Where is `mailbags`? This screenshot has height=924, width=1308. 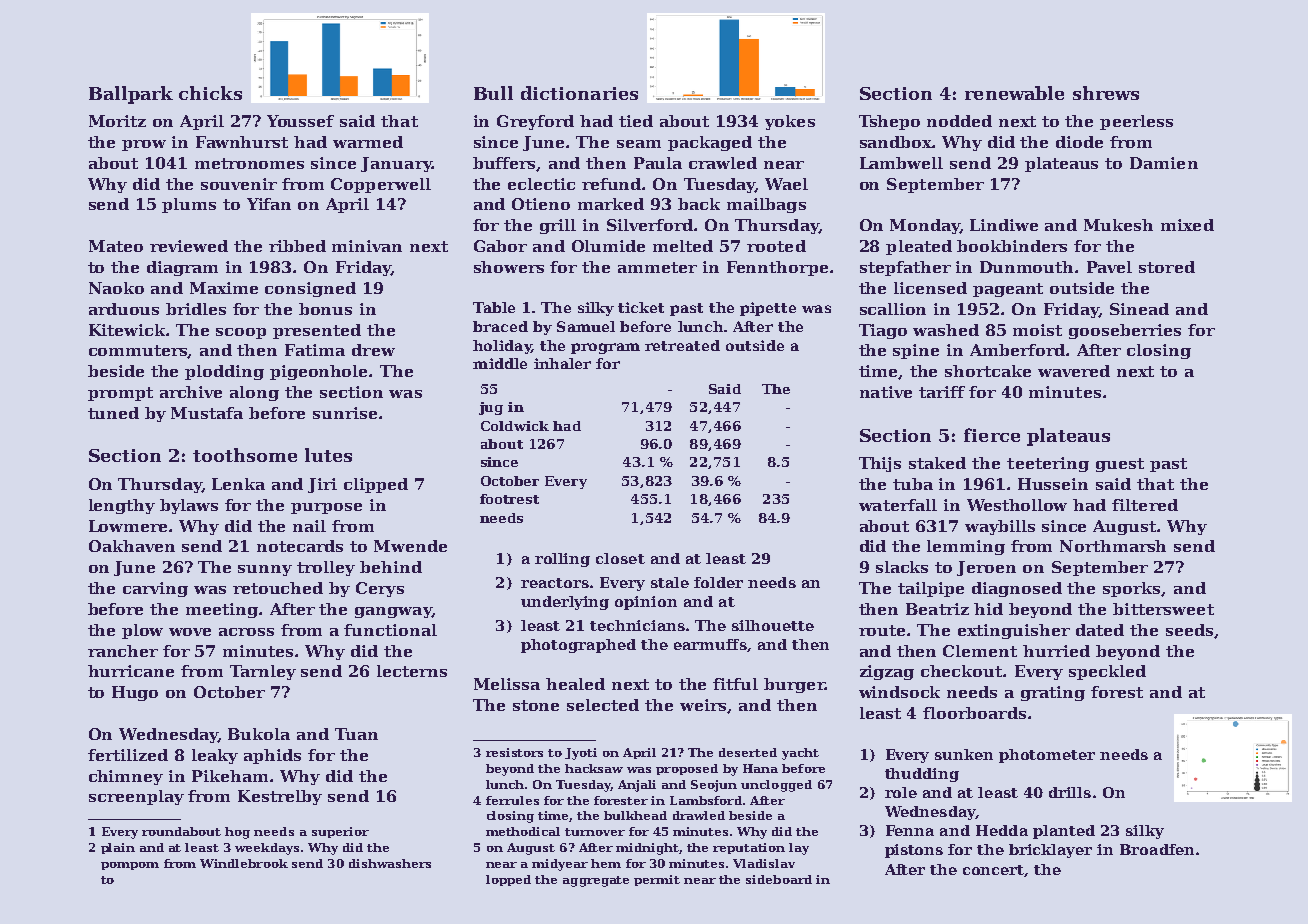
mailbags is located at coordinates (766, 205).
